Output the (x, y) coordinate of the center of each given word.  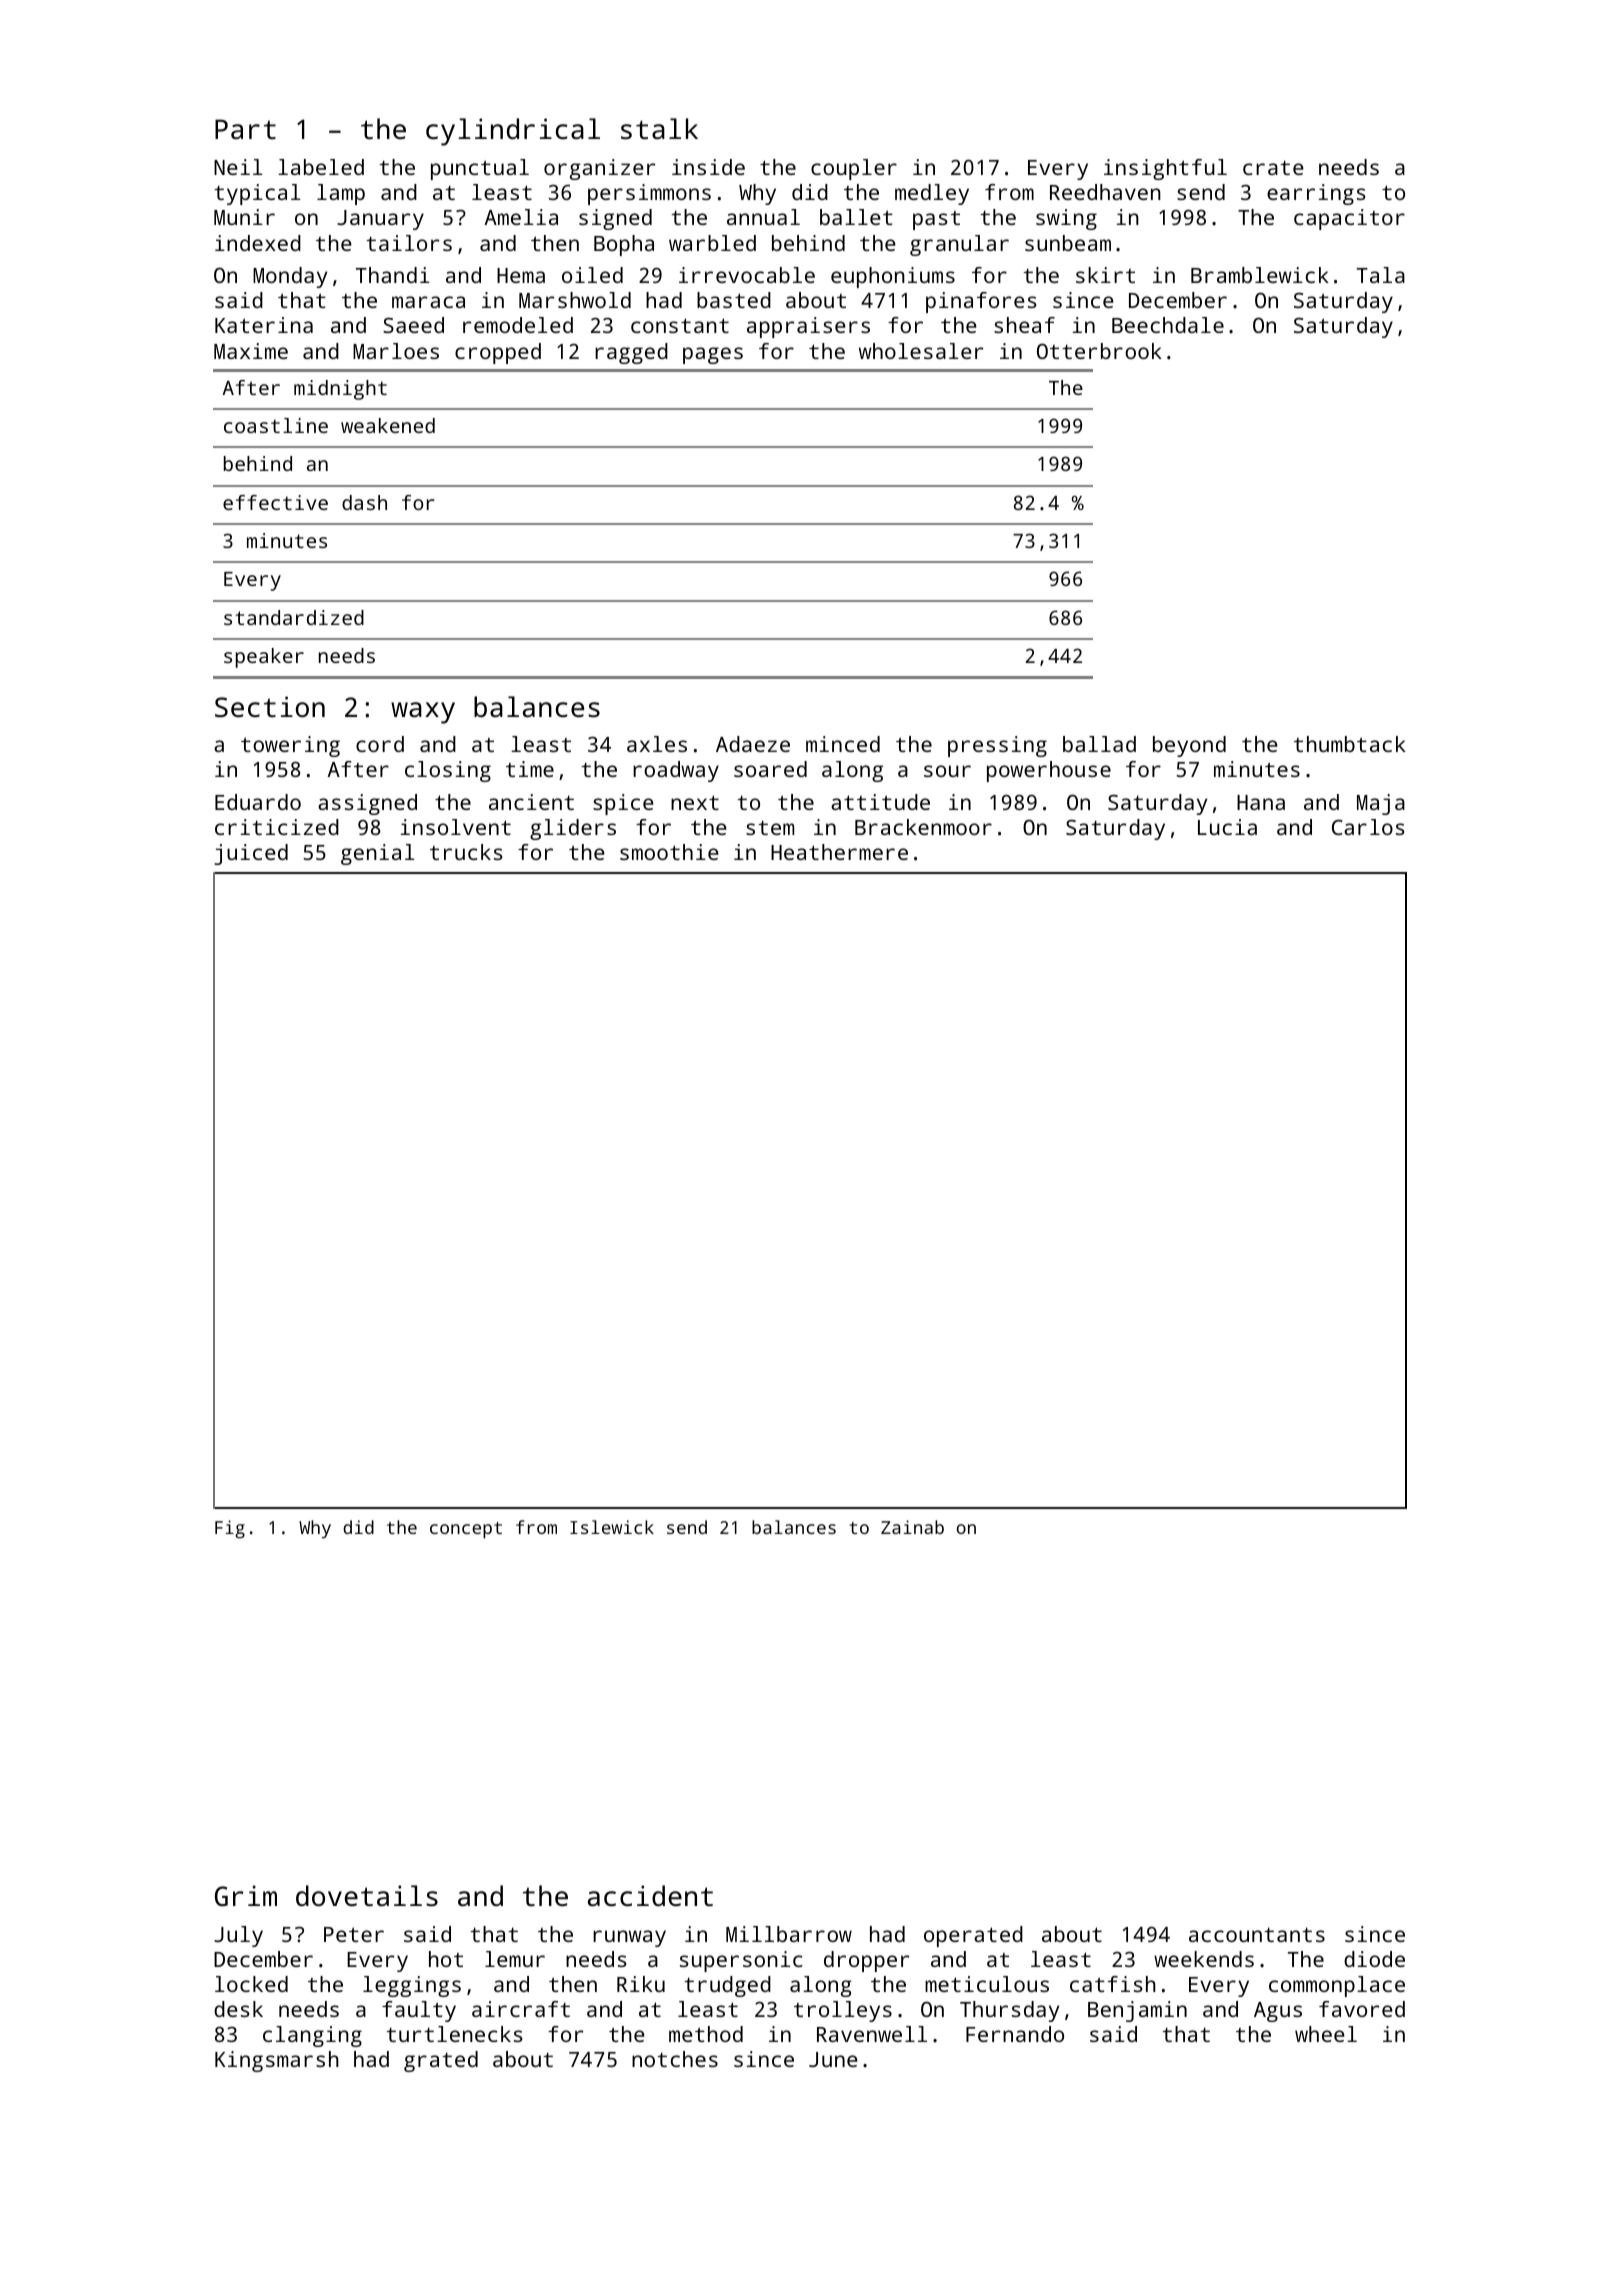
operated (973, 1936)
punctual (480, 169)
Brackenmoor (923, 827)
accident (650, 1895)
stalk (659, 129)
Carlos (1368, 827)
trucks (466, 852)
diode (1374, 1959)
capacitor (1349, 219)
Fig (230, 1529)
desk (238, 2009)
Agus (1278, 2012)
